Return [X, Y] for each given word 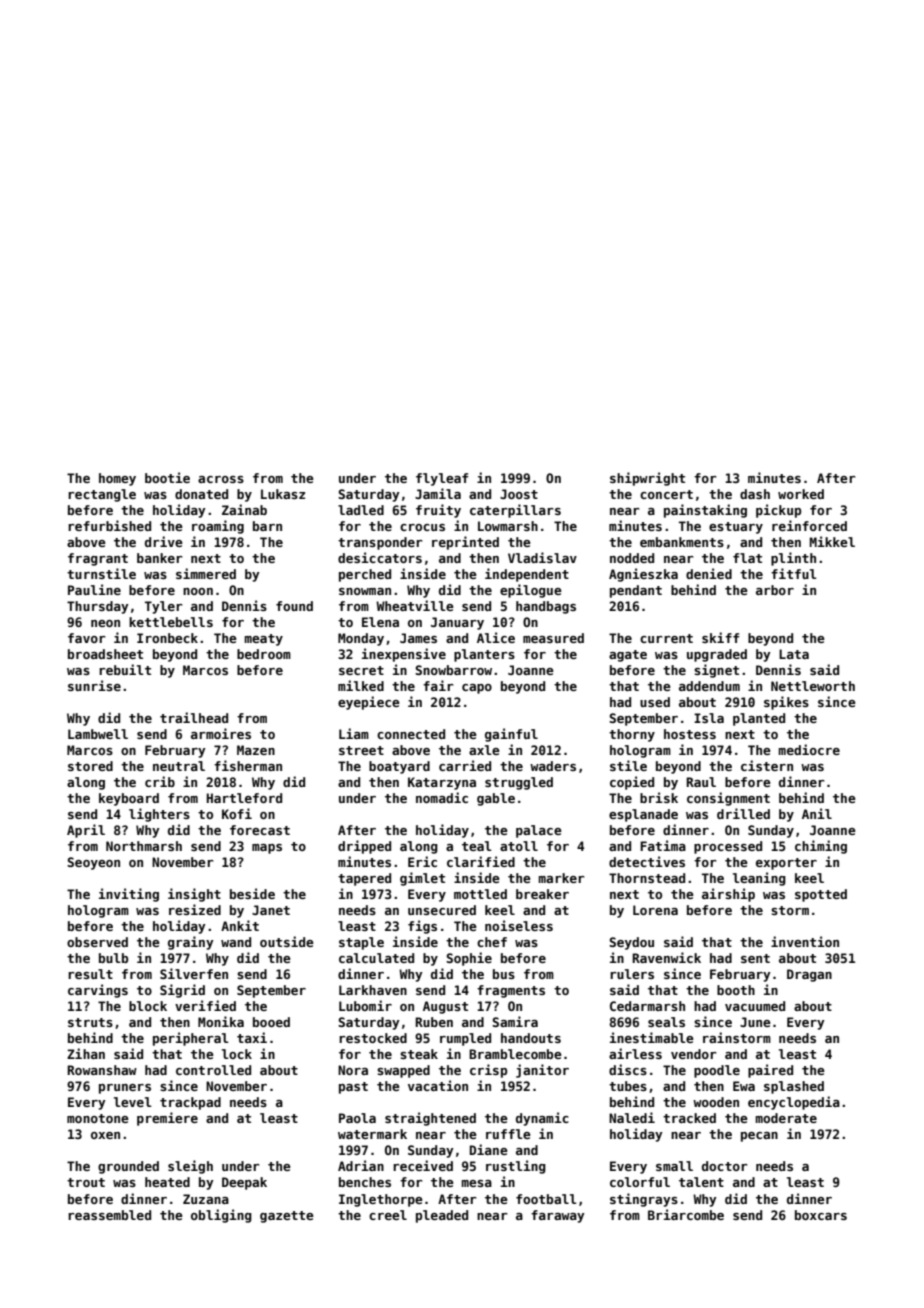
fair [438, 685]
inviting [129, 895]
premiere [167, 1119]
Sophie [469, 959]
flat [747, 558]
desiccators [380, 557]
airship [728, 895]
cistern [767, 765]
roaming [218, 527]
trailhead [194, 717]
